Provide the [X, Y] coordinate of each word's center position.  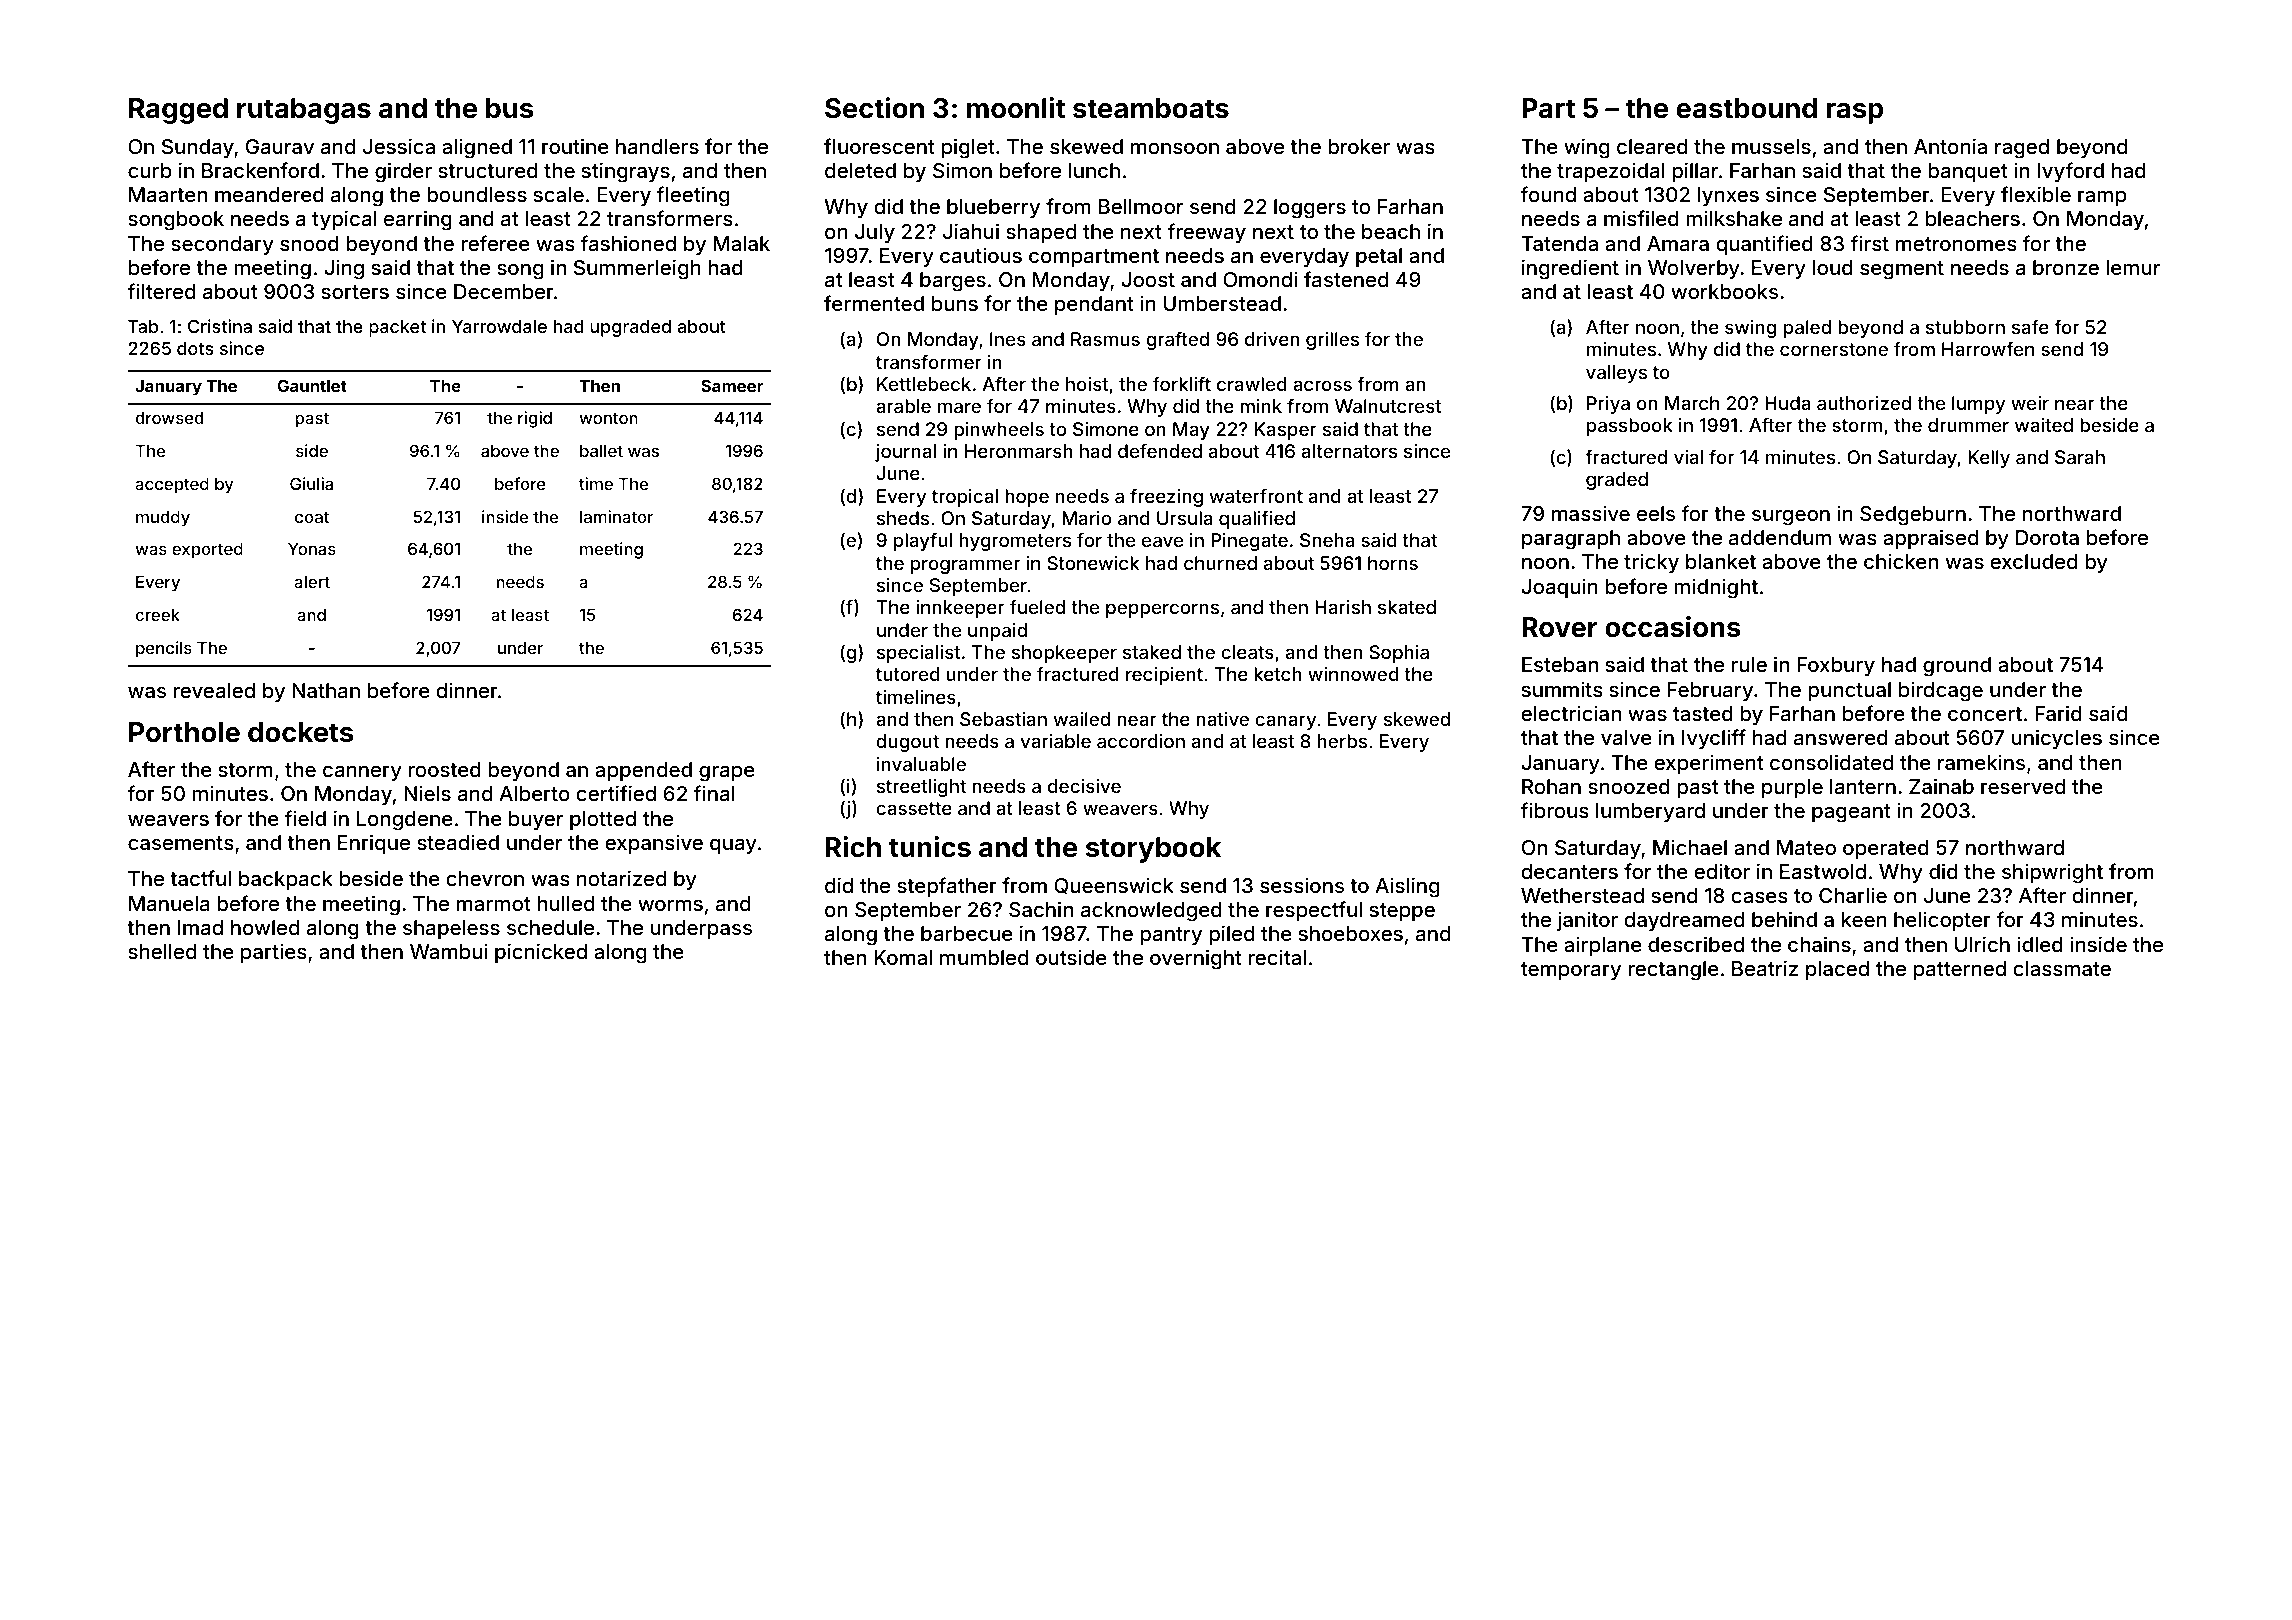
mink [1261, 406]
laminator [616, 516]
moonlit [1016, 108]
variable [1055, 741]
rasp [1854, 113]
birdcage [1941, 691]
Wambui [449, 951]
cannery [362, 773]
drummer [1968, 425]
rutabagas [304, 111]
